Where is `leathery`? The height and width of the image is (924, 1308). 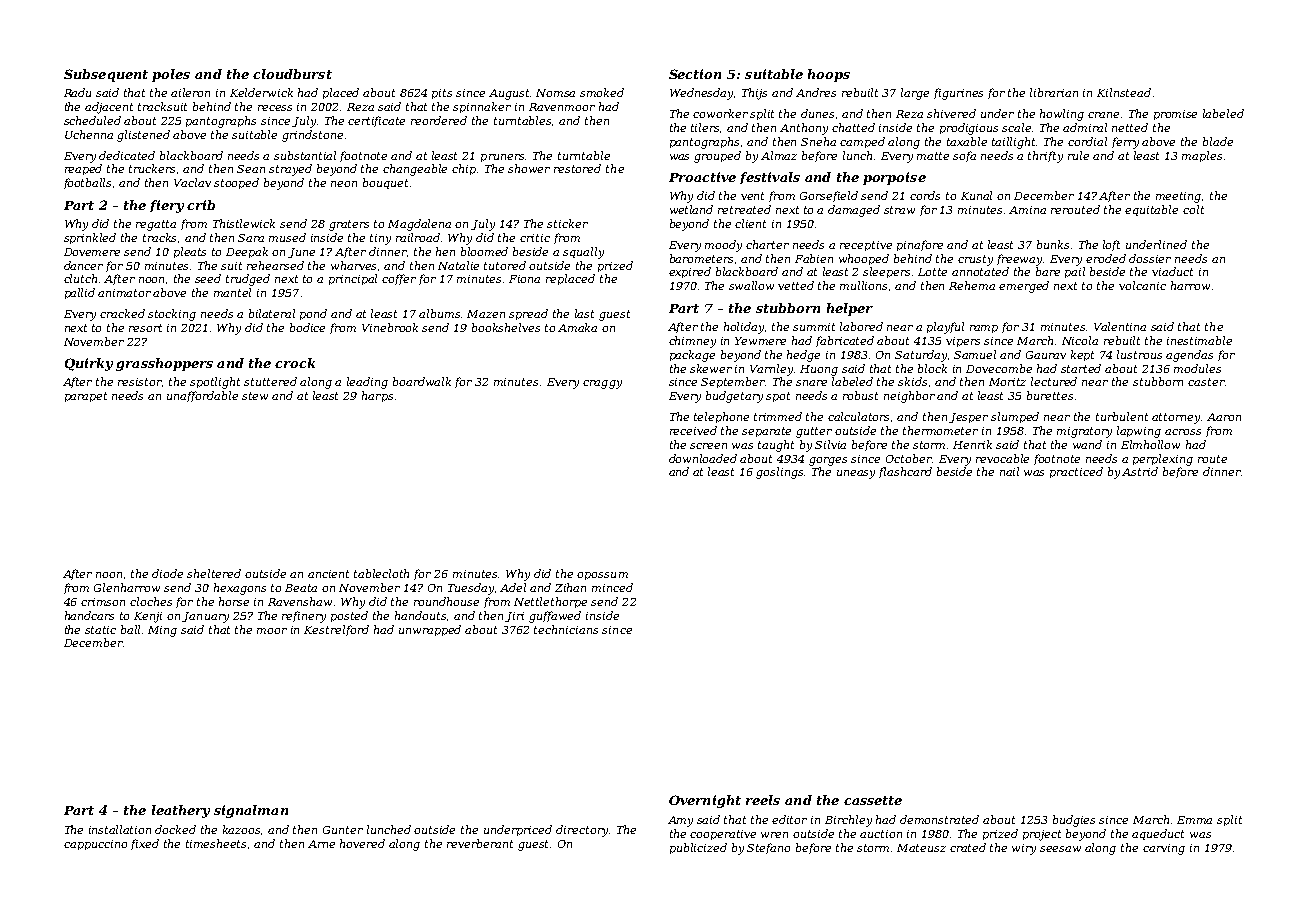 leathery is located at coordinates (181, 811).
